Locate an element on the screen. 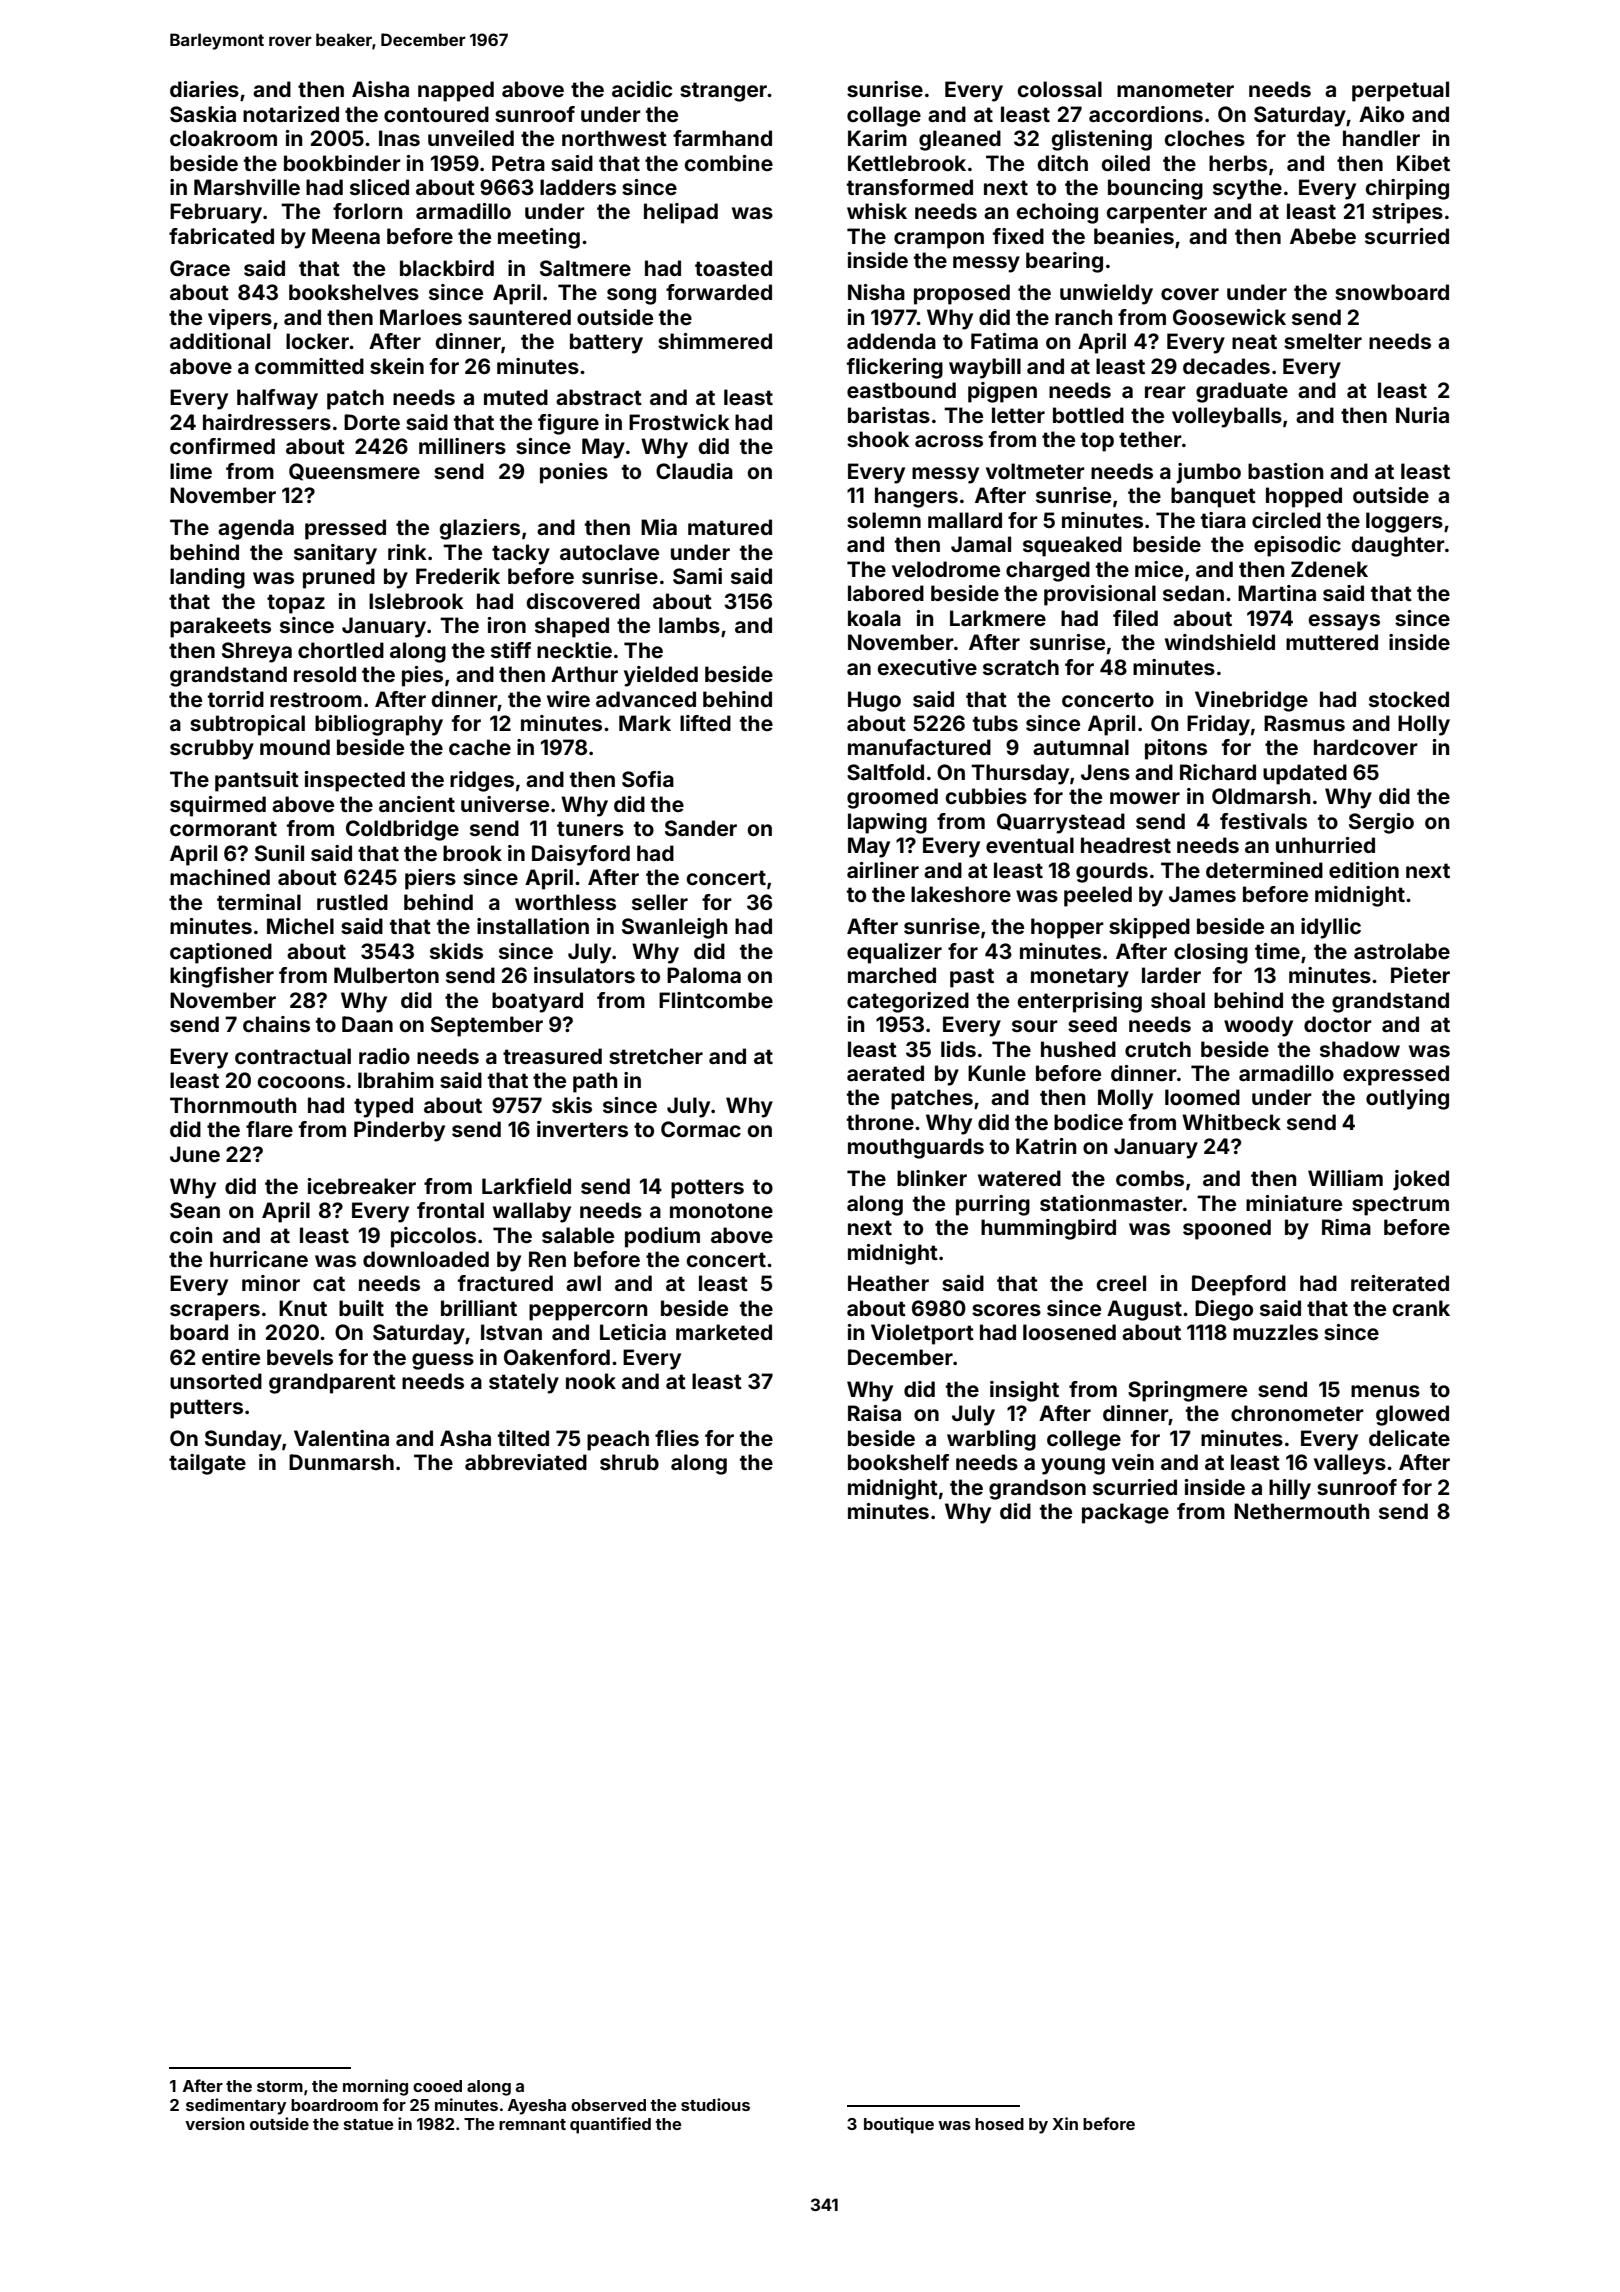 The width and height of the screenshot is (1620, 2292). morning is located at coordinates (375, 2087).
